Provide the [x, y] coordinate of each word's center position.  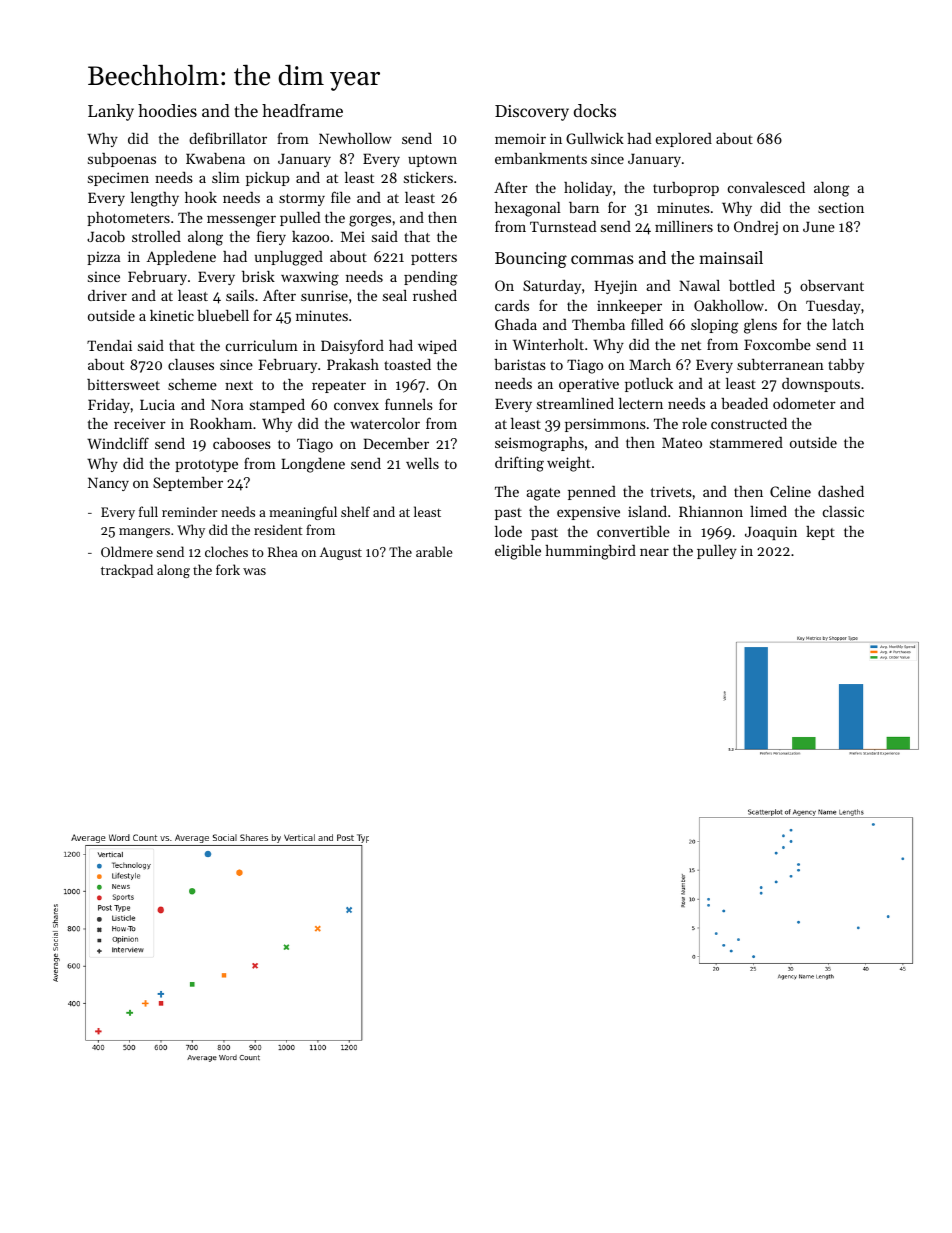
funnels [409, 404]
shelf [355, 511]
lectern [641, 403]
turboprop [686, 189]
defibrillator [228, 138]
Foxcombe [777, 344]
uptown [432, 161]
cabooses [242, 443]
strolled [156, 236]
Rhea [283, 551]
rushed [435, 295]
